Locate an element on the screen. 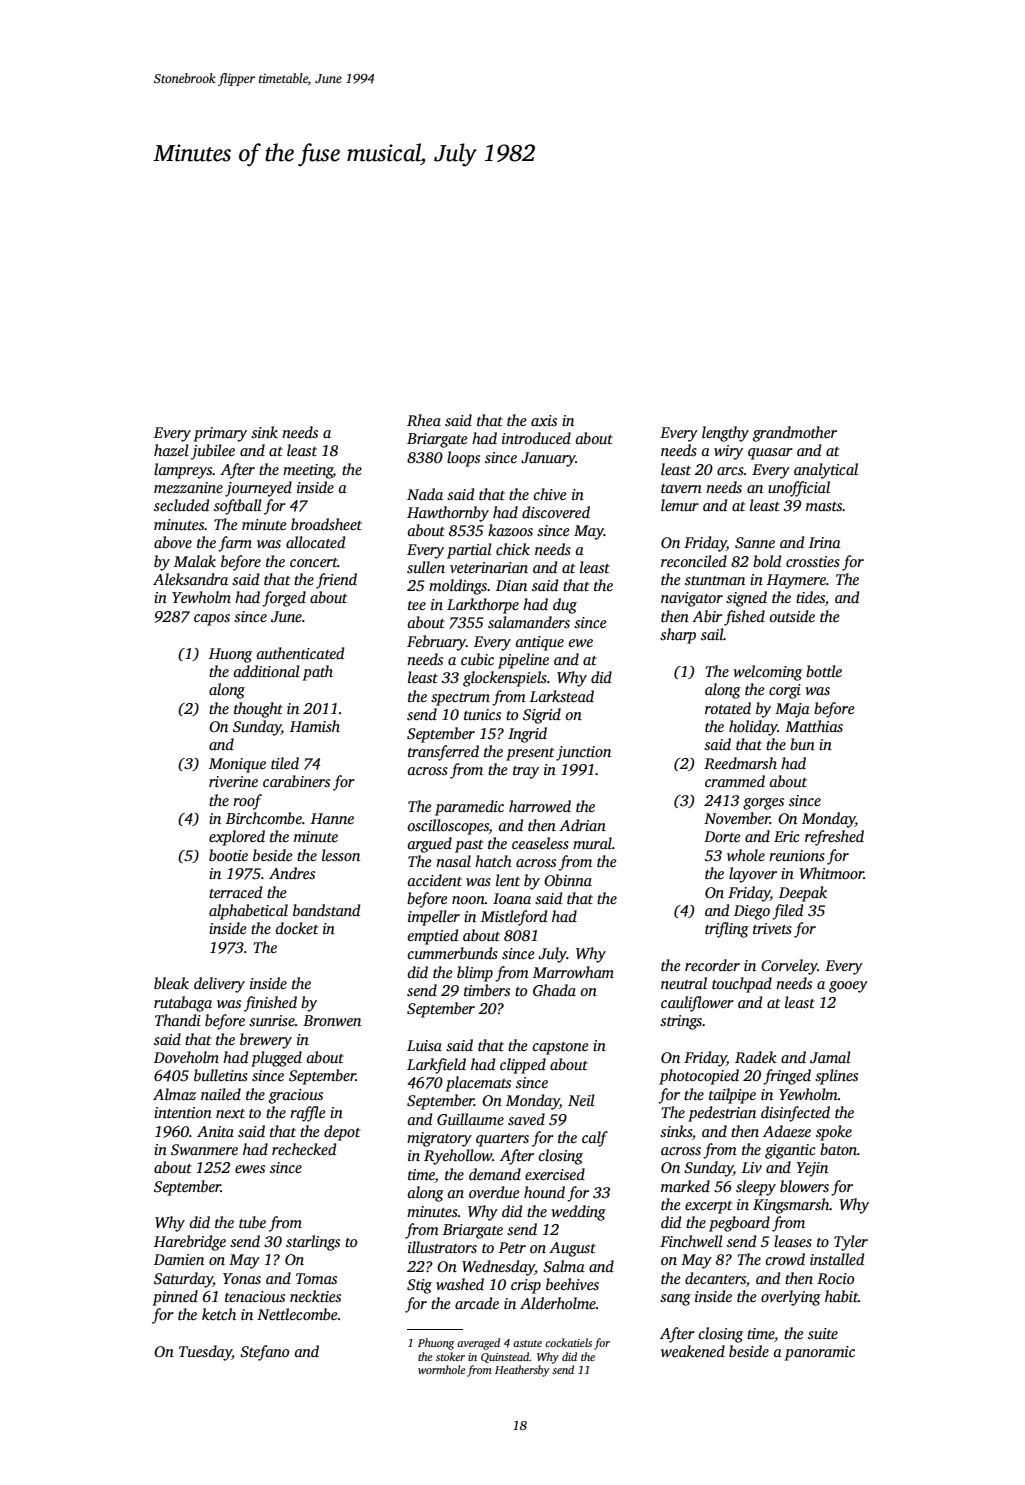 This screenshot has height=1485, width=1025. masts is located at coordinates (824, 506).
